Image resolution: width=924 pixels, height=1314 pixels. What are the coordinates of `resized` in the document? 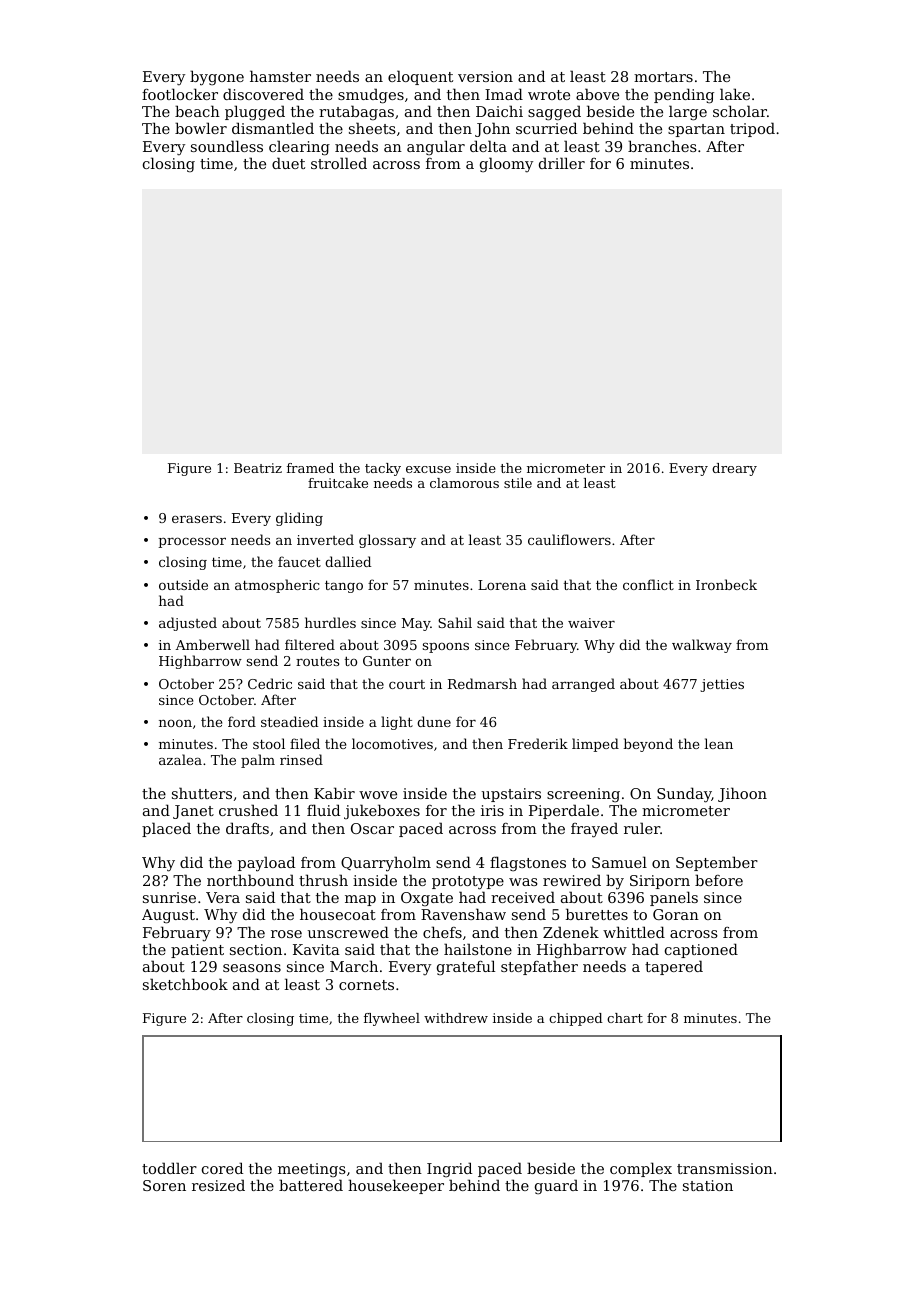 It's located at (218, 1185).
